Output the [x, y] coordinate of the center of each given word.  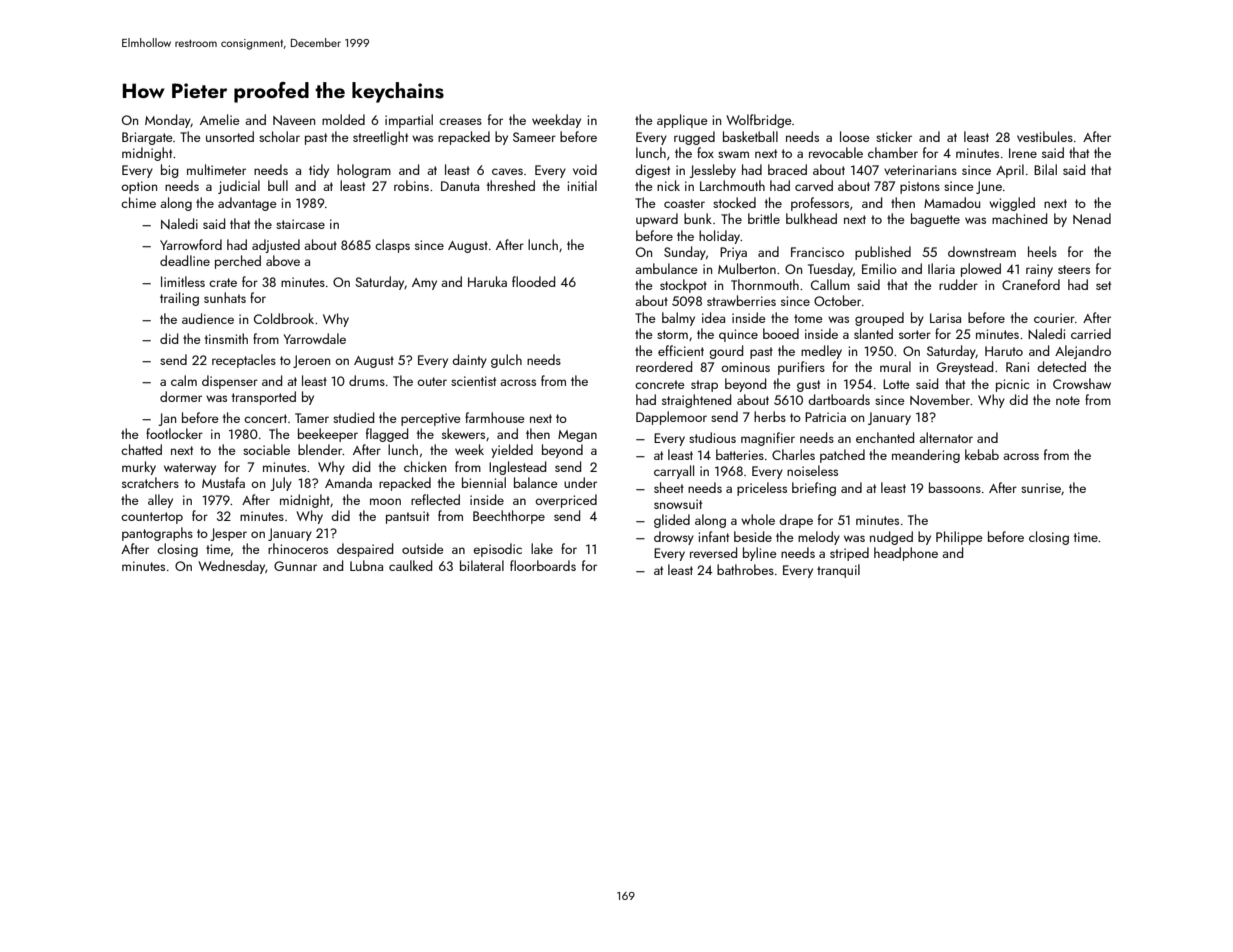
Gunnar [295, 566]
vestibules [1045, 136]
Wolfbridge [759, 121]
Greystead [965, 368]
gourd [726, 352]
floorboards [543, 565]
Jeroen [311, 361]
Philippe [959, 538]
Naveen [294, 120]
